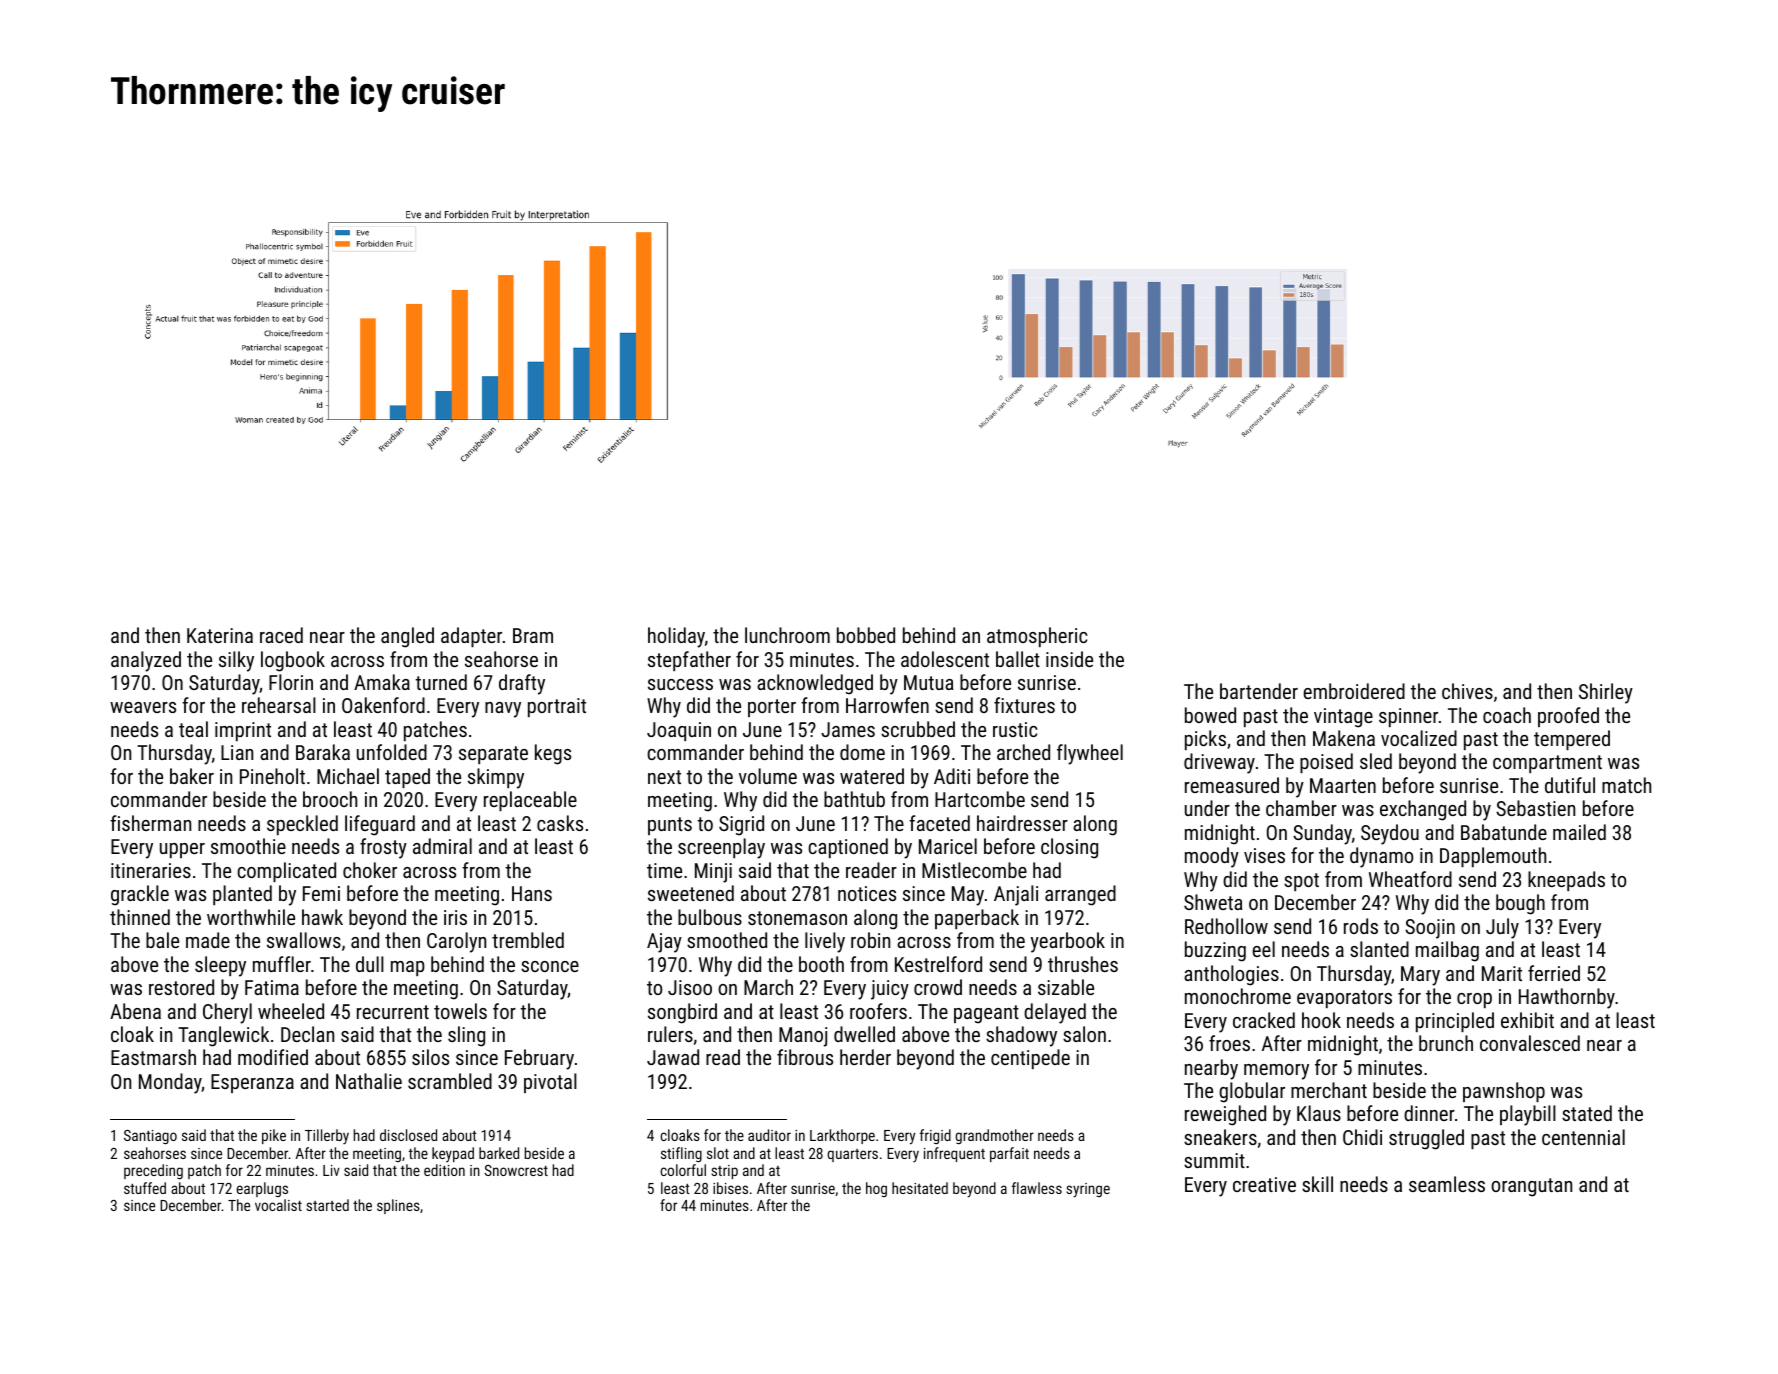 This image has width=1778, height=1374. Describe the element at coordinates (1021, 1036) in the image. I see `shadowy` at that location.
